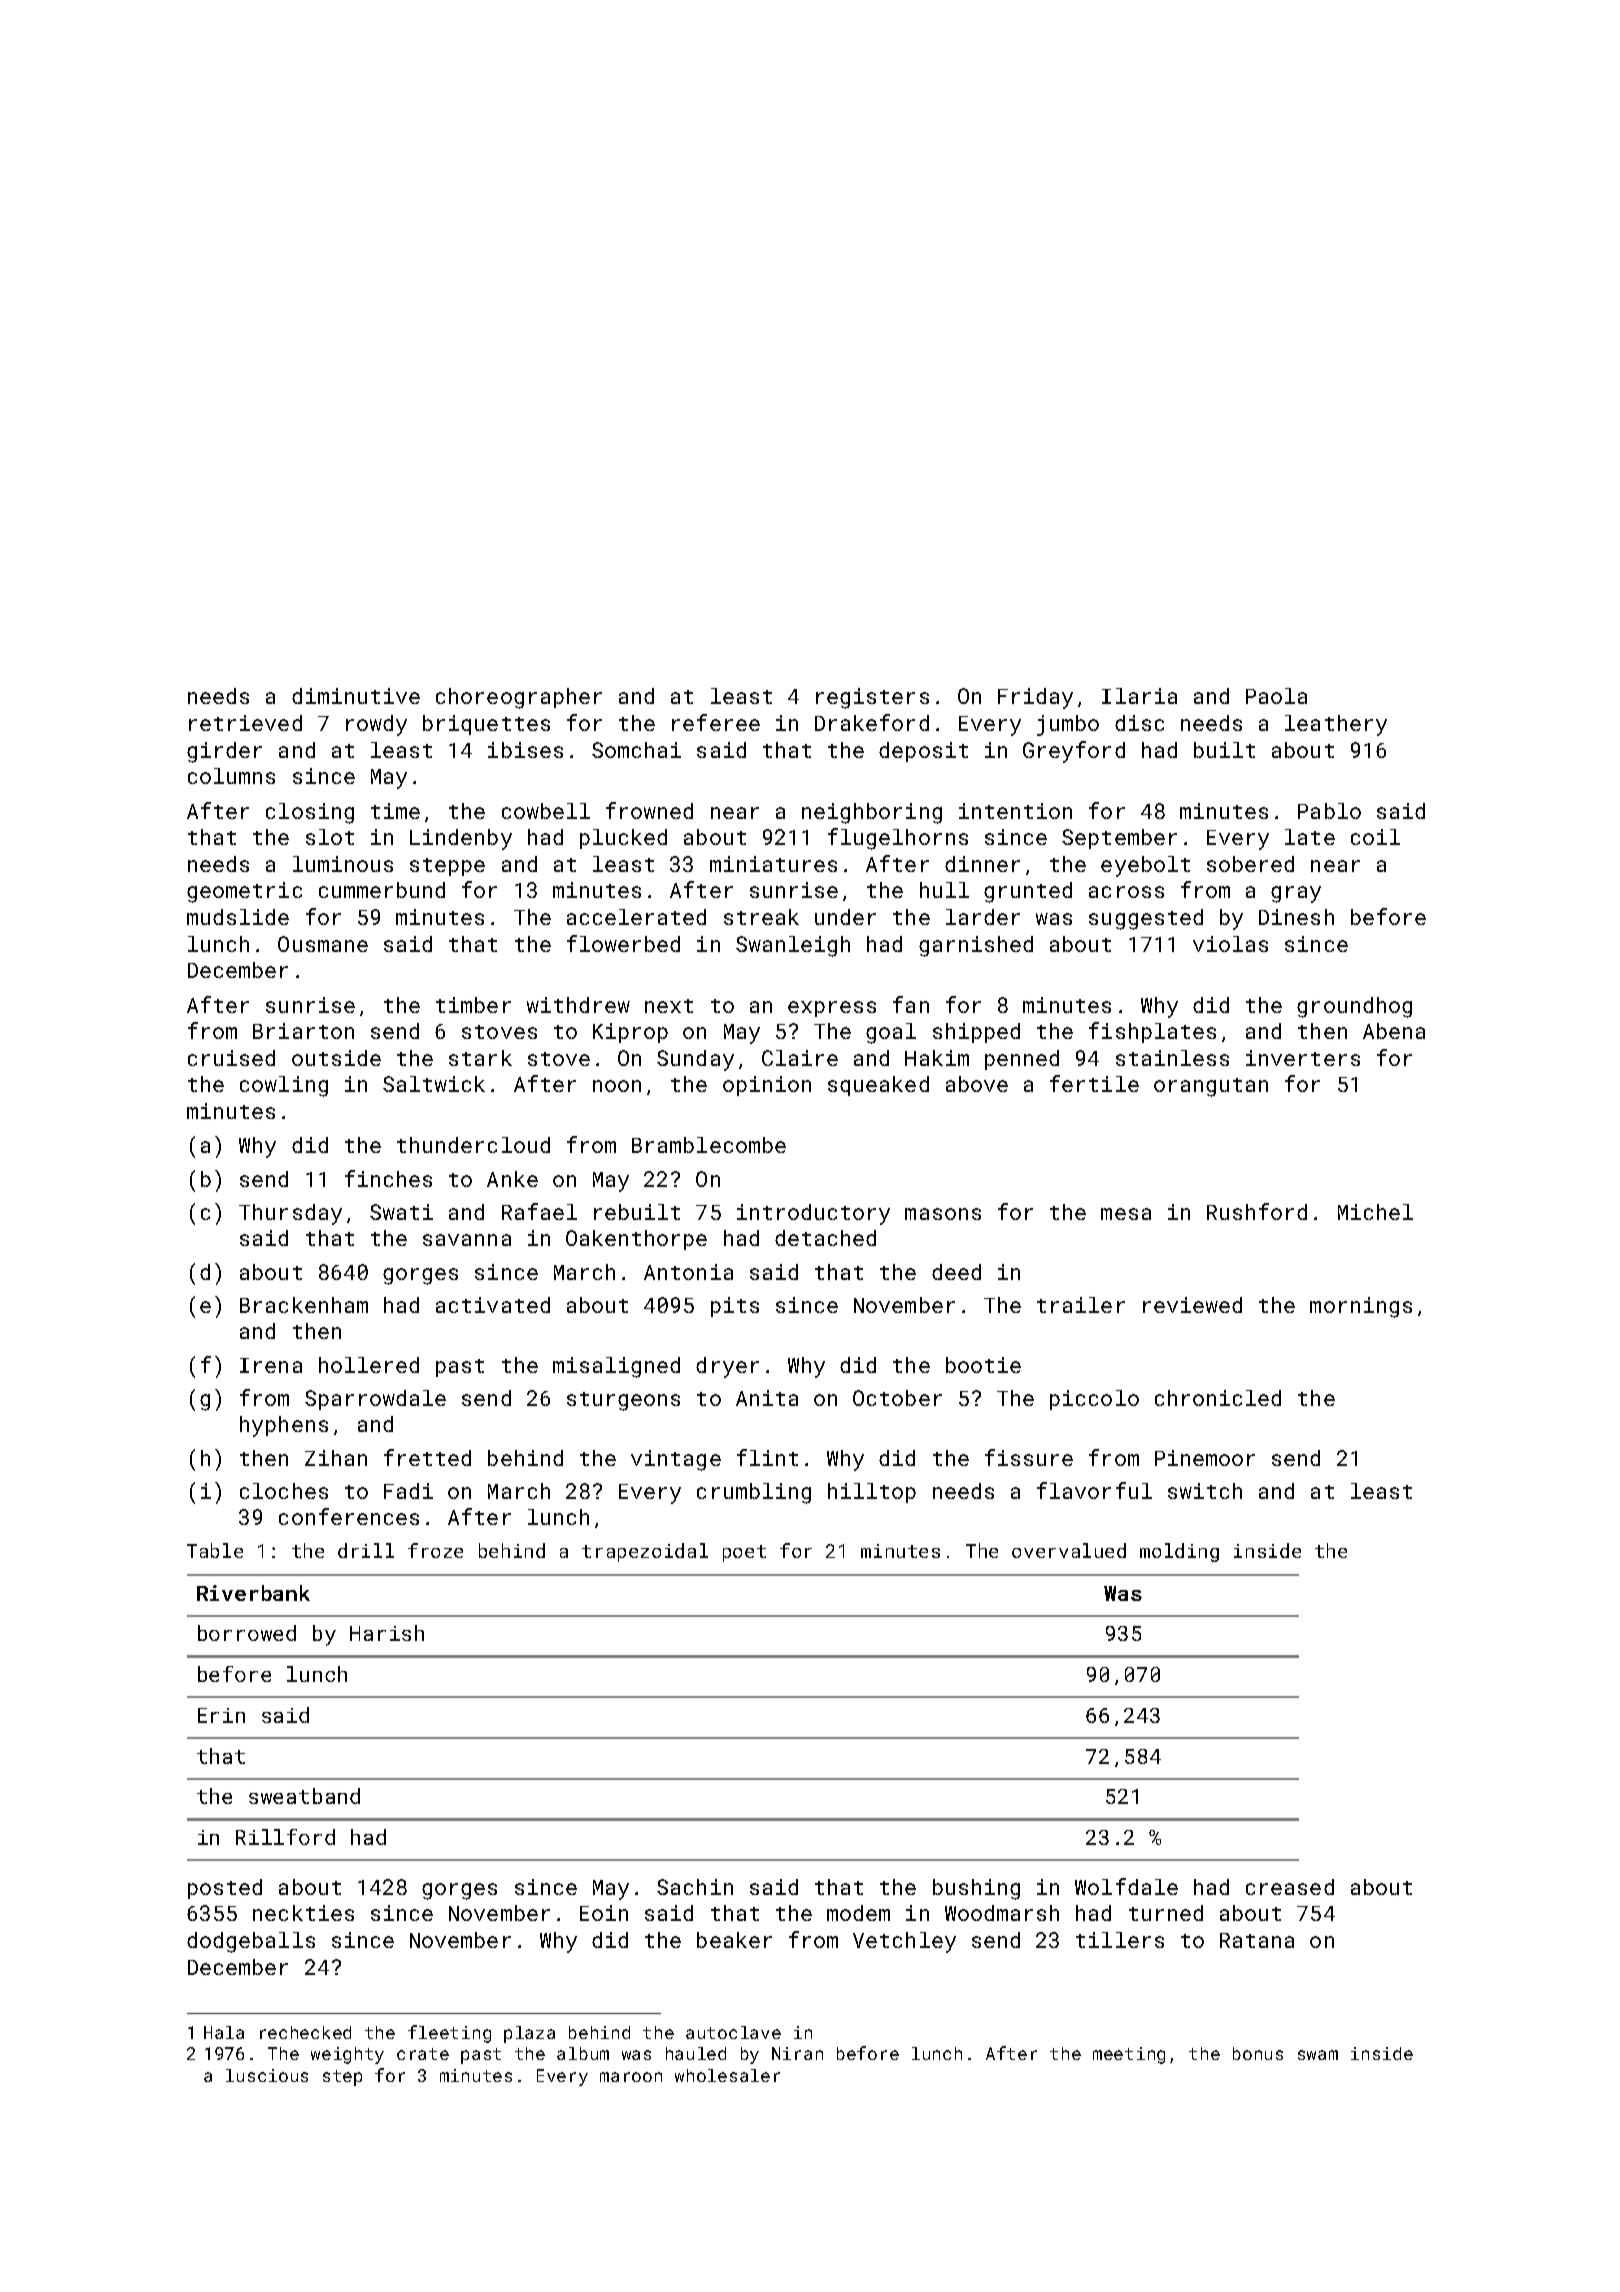  Describe the element at coordinates (1290, 1887) in the page. I see `creased` at that location.
